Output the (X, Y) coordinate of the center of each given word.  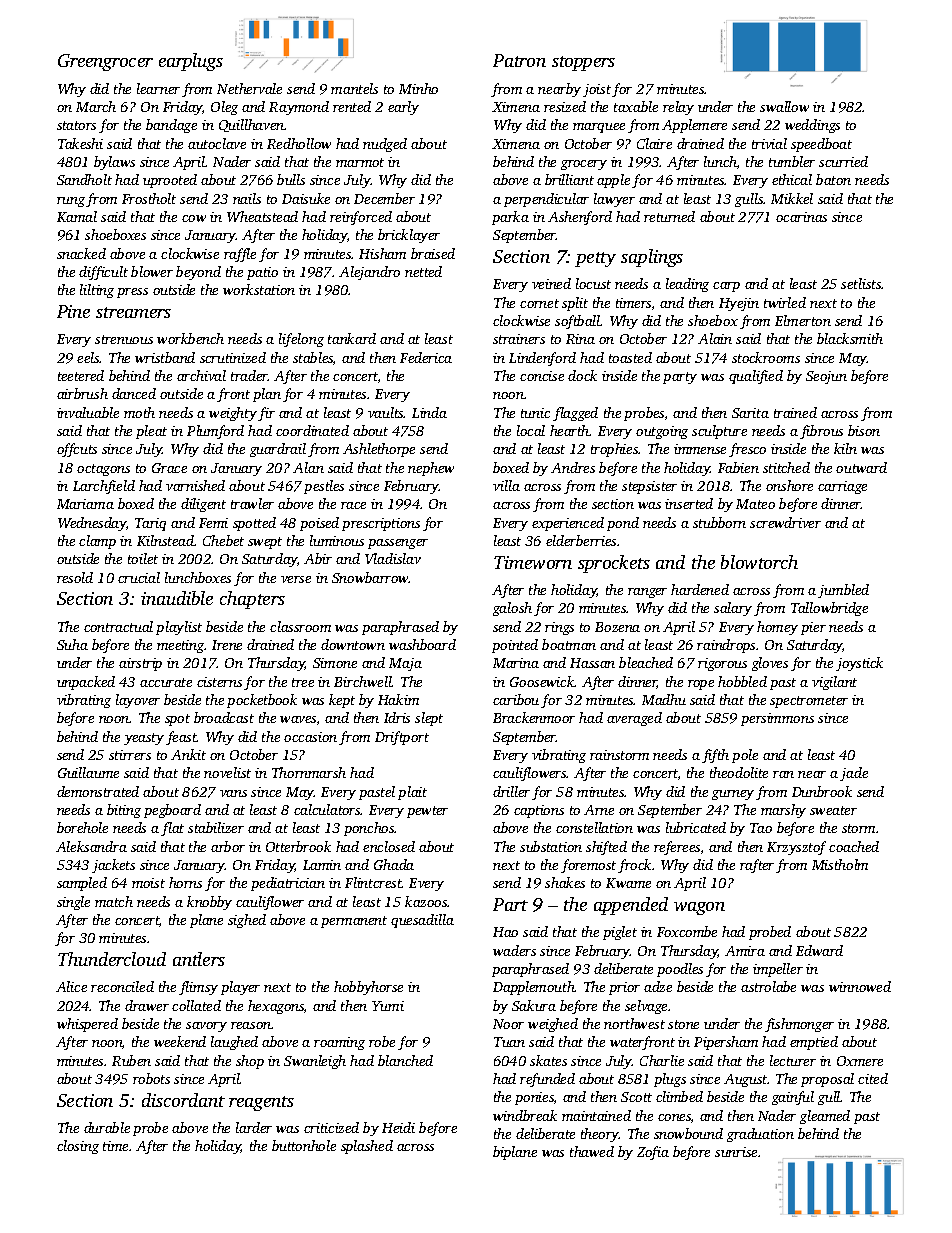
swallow (784, 106)
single (73, 903)
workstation (259, 289)
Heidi (398, 1127)
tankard (352, 338)
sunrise (736, 1152)
